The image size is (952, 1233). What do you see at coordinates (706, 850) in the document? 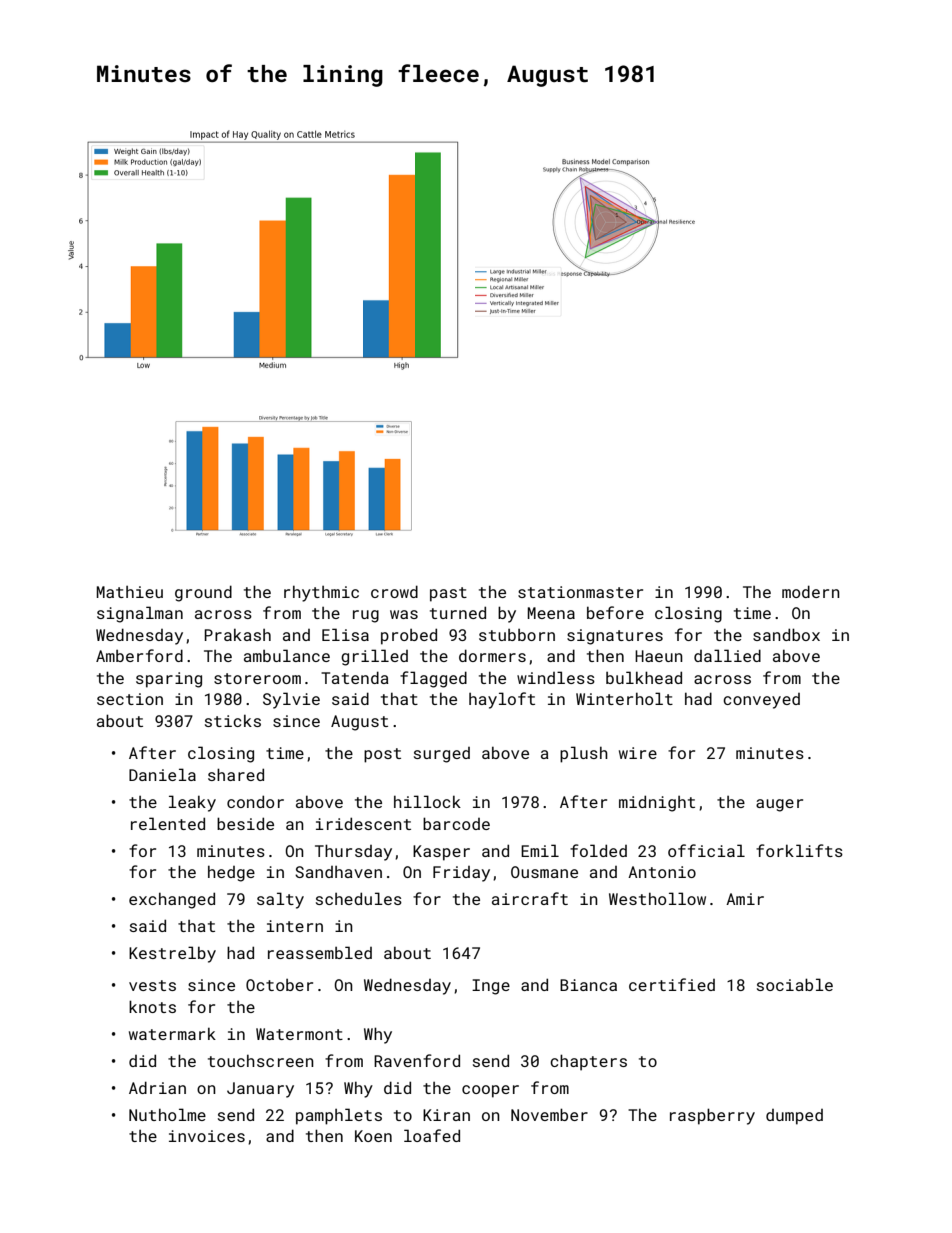
I see `official` at bounding box center [706, 850].
